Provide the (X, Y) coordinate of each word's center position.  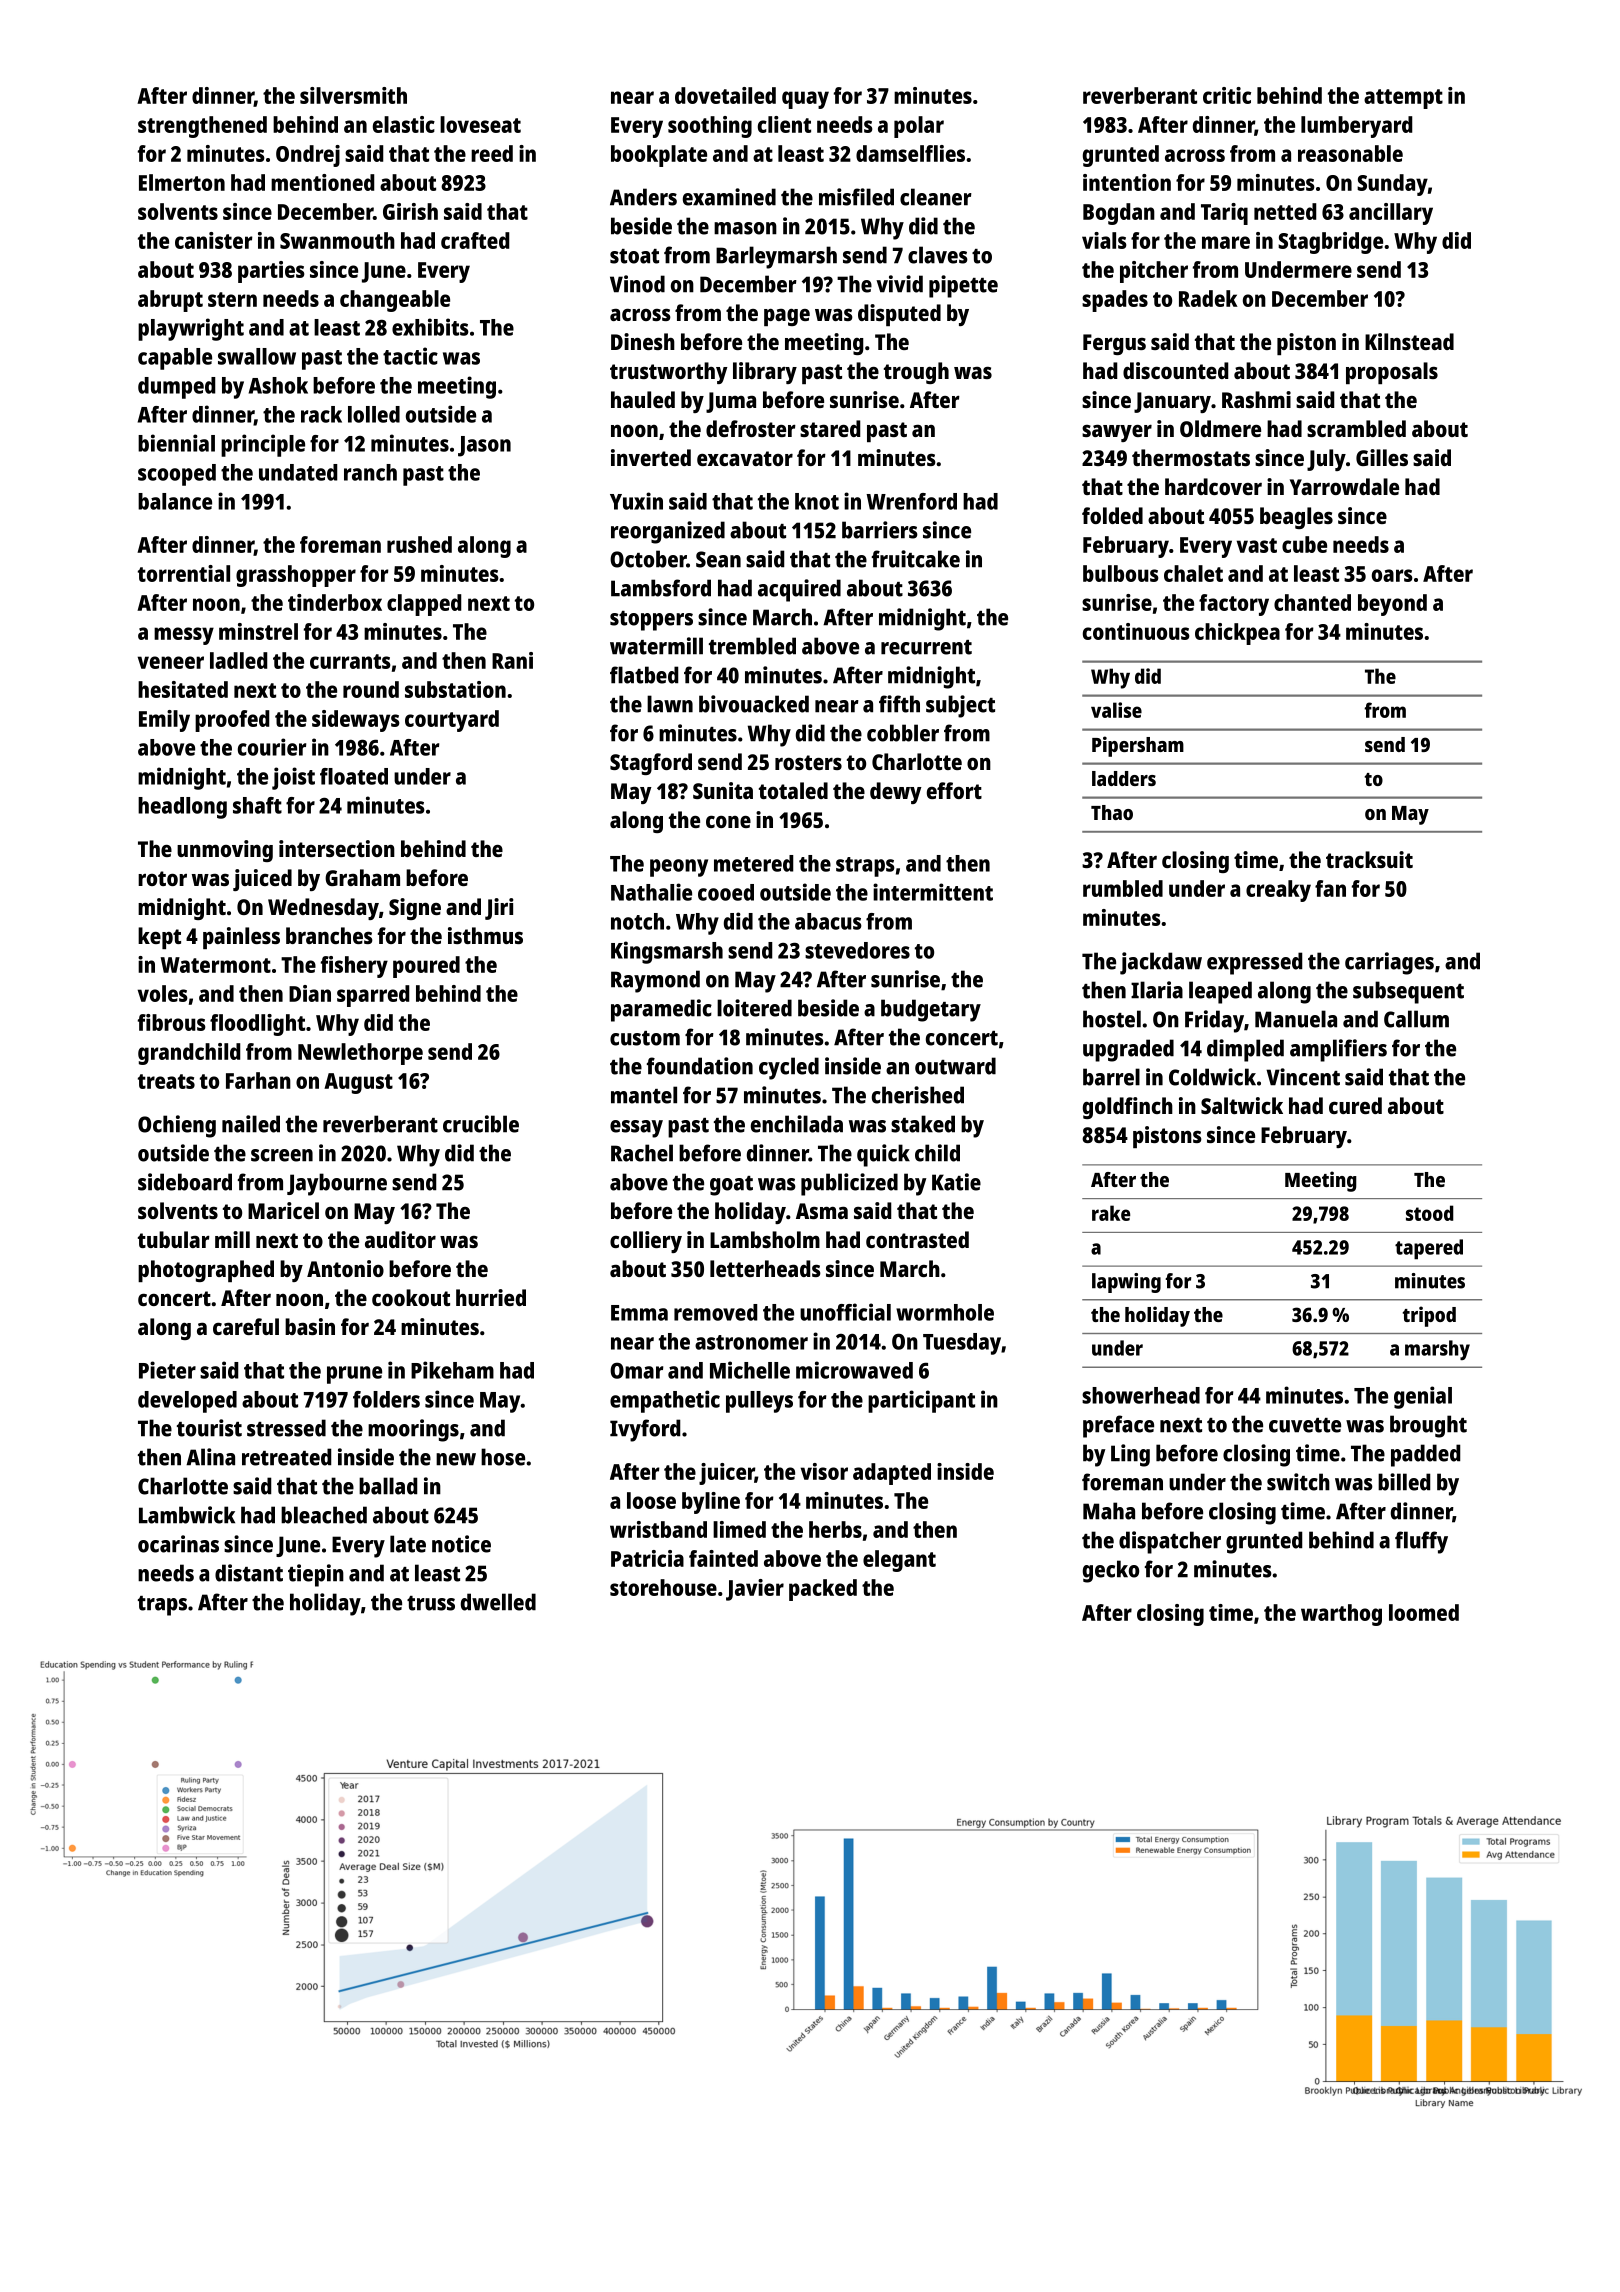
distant (249, 1573)
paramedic (661, 1010)
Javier (755, 1590)
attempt (1403, 99)
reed (492, 153)
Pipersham (1138, 746)
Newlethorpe (360, 1054)
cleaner (936, 197)
